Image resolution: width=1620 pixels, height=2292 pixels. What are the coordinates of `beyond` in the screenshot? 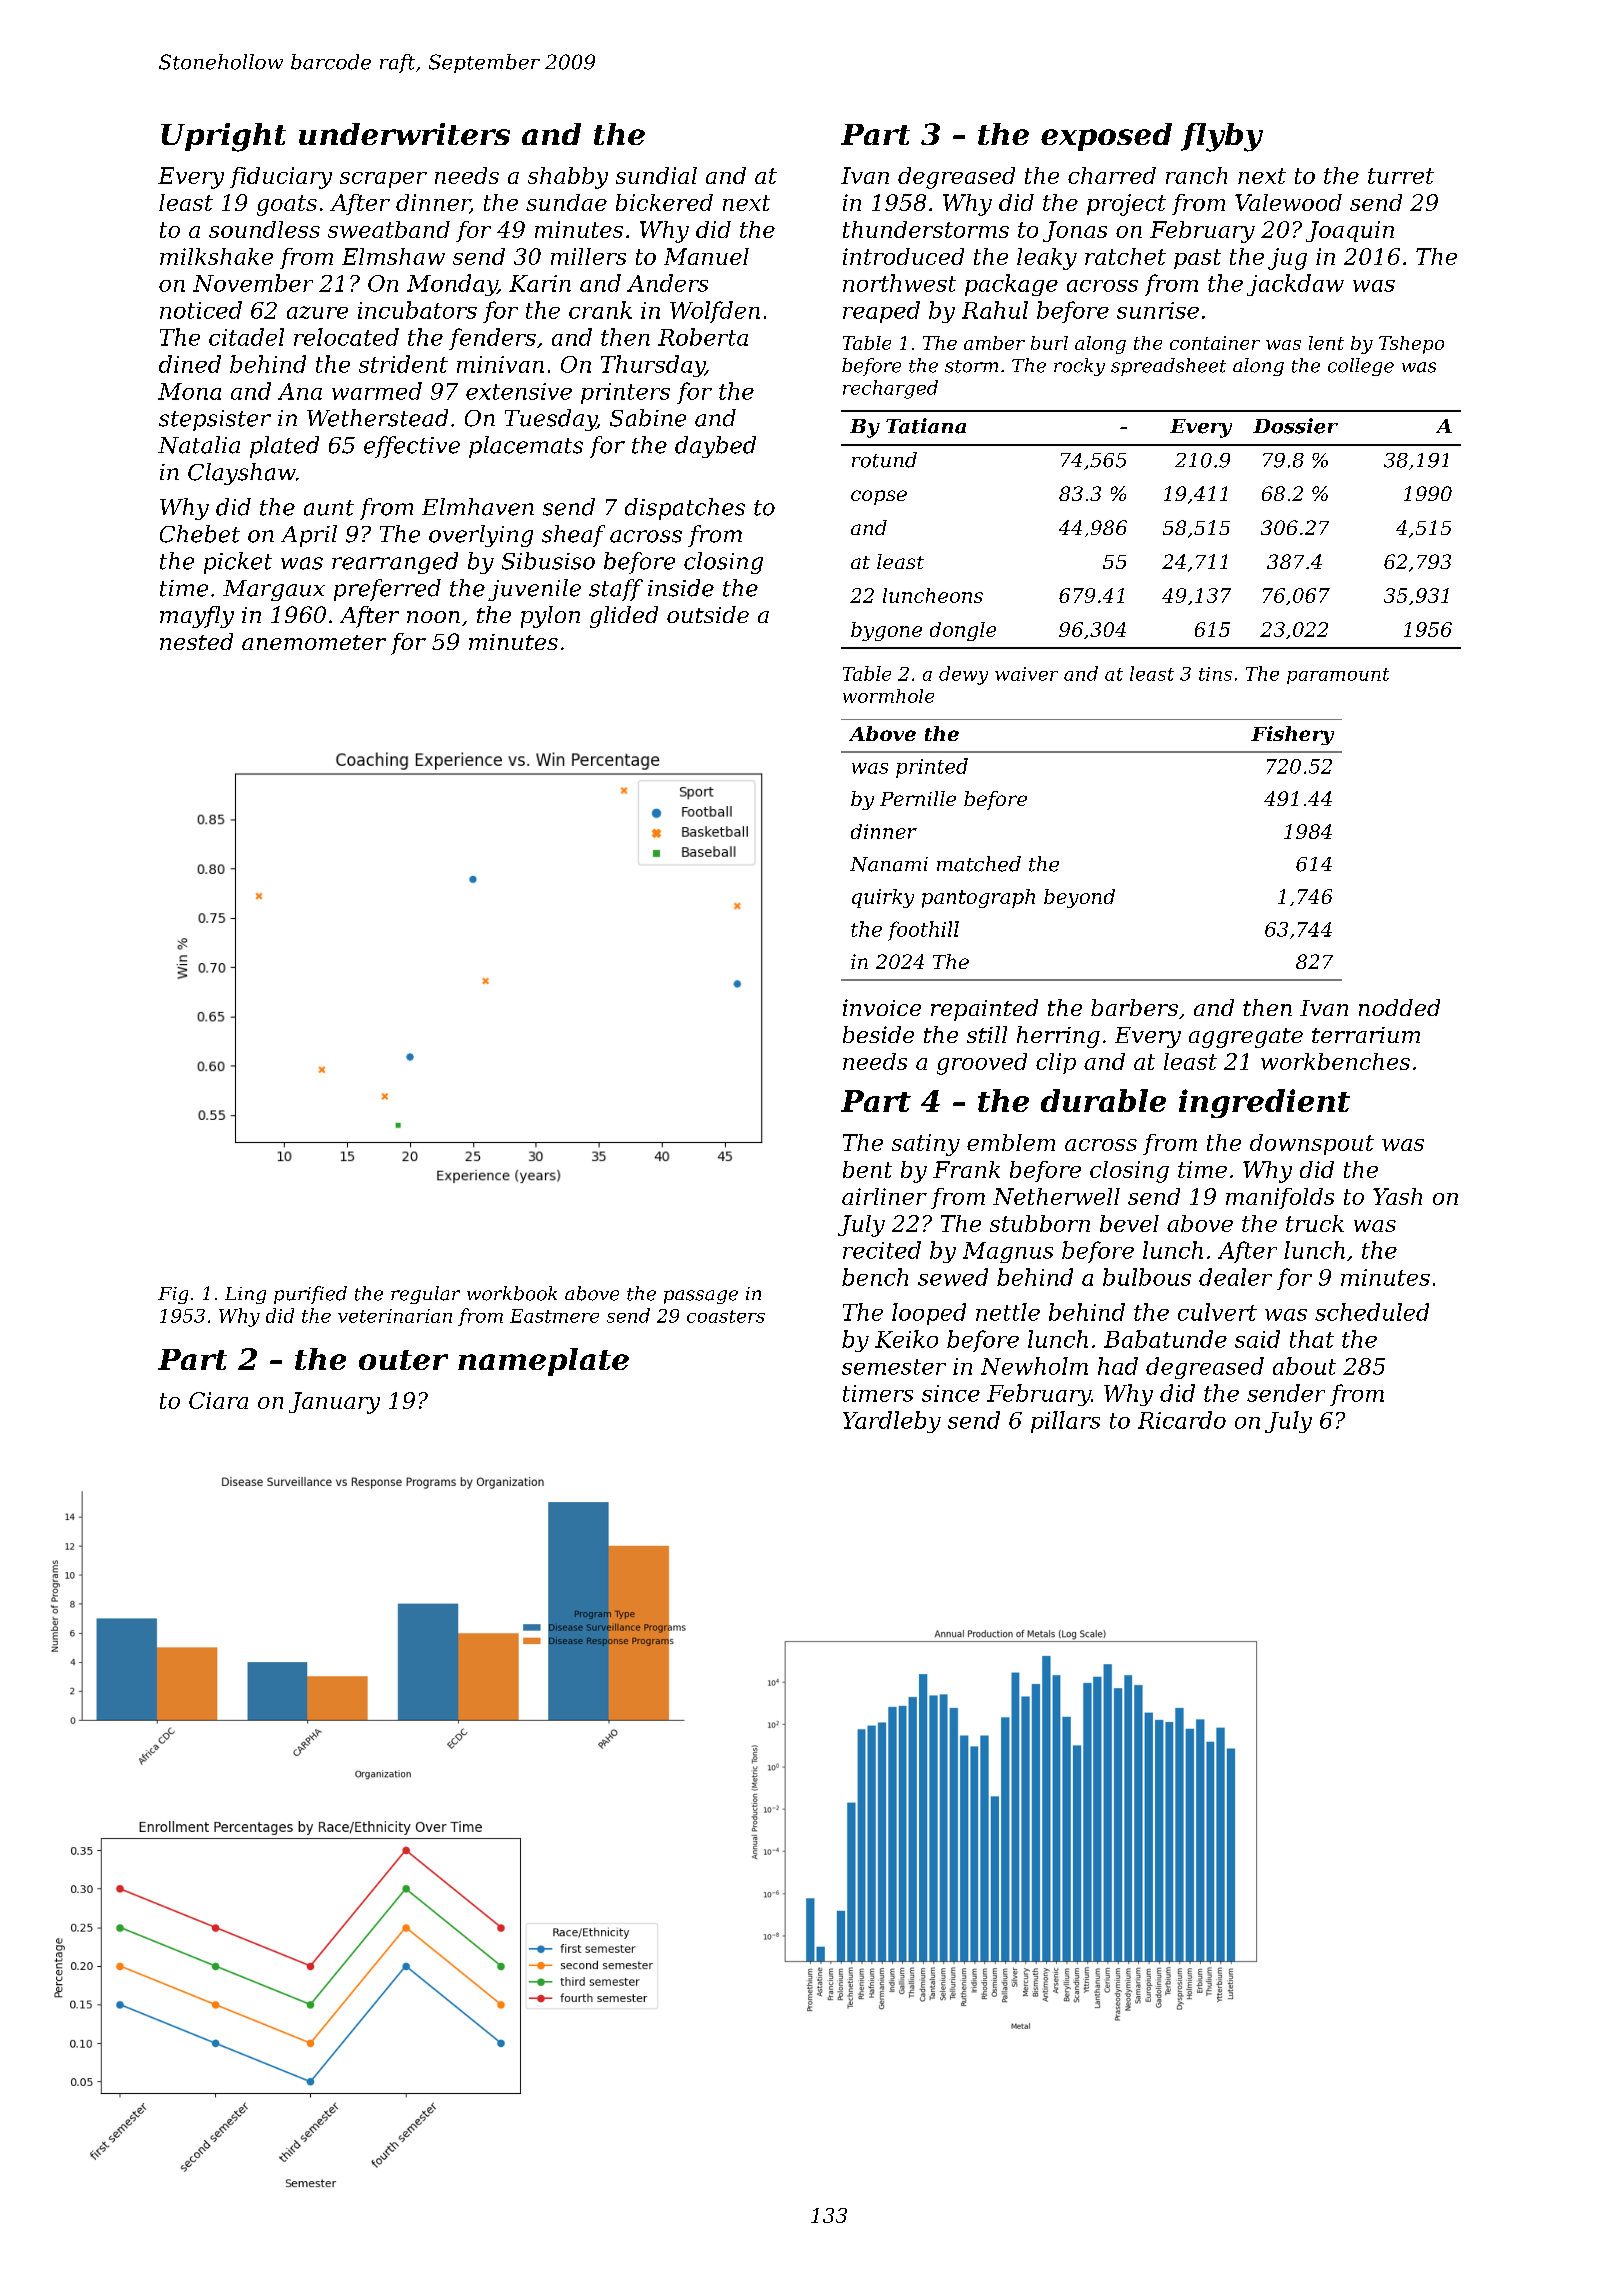 It's located at (1079, 898).
